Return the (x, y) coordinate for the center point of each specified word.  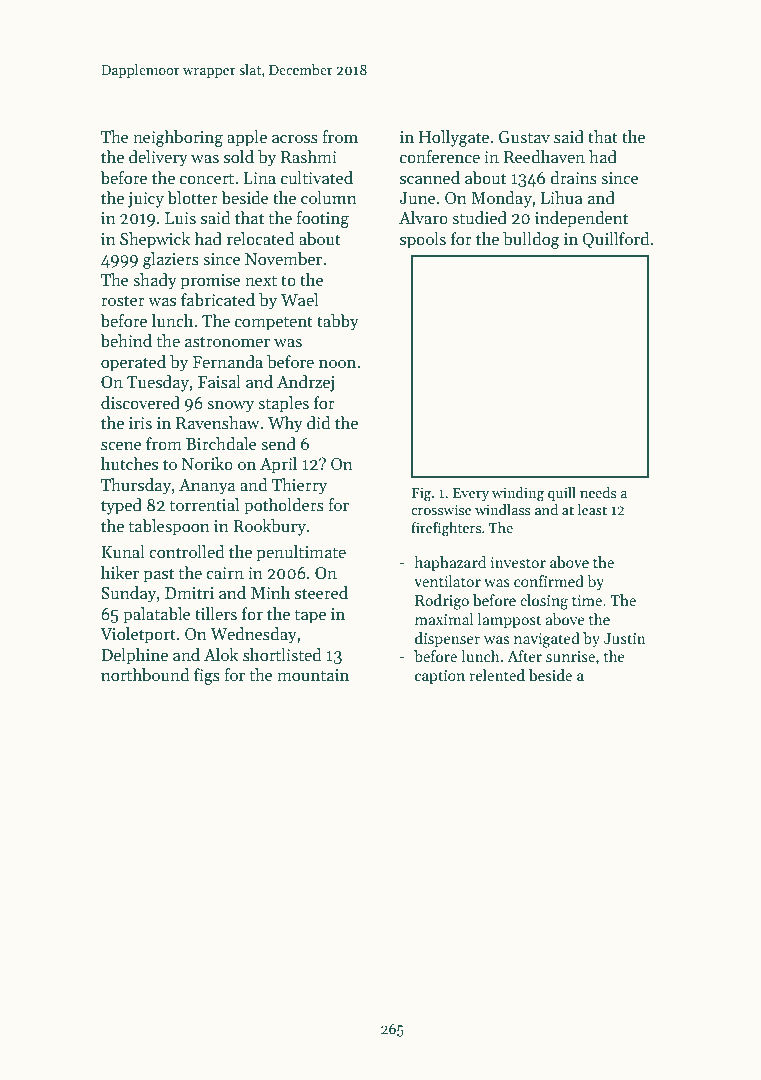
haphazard (450, 563)
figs (207, 676)
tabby (338, 322)
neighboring (178, 138)
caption (440, 677)
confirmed (549, 581)
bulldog (531, 240)
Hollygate (454, 138)
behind (126, 341)
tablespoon (169, 527)
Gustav (524, 137)
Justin (624, 638)
